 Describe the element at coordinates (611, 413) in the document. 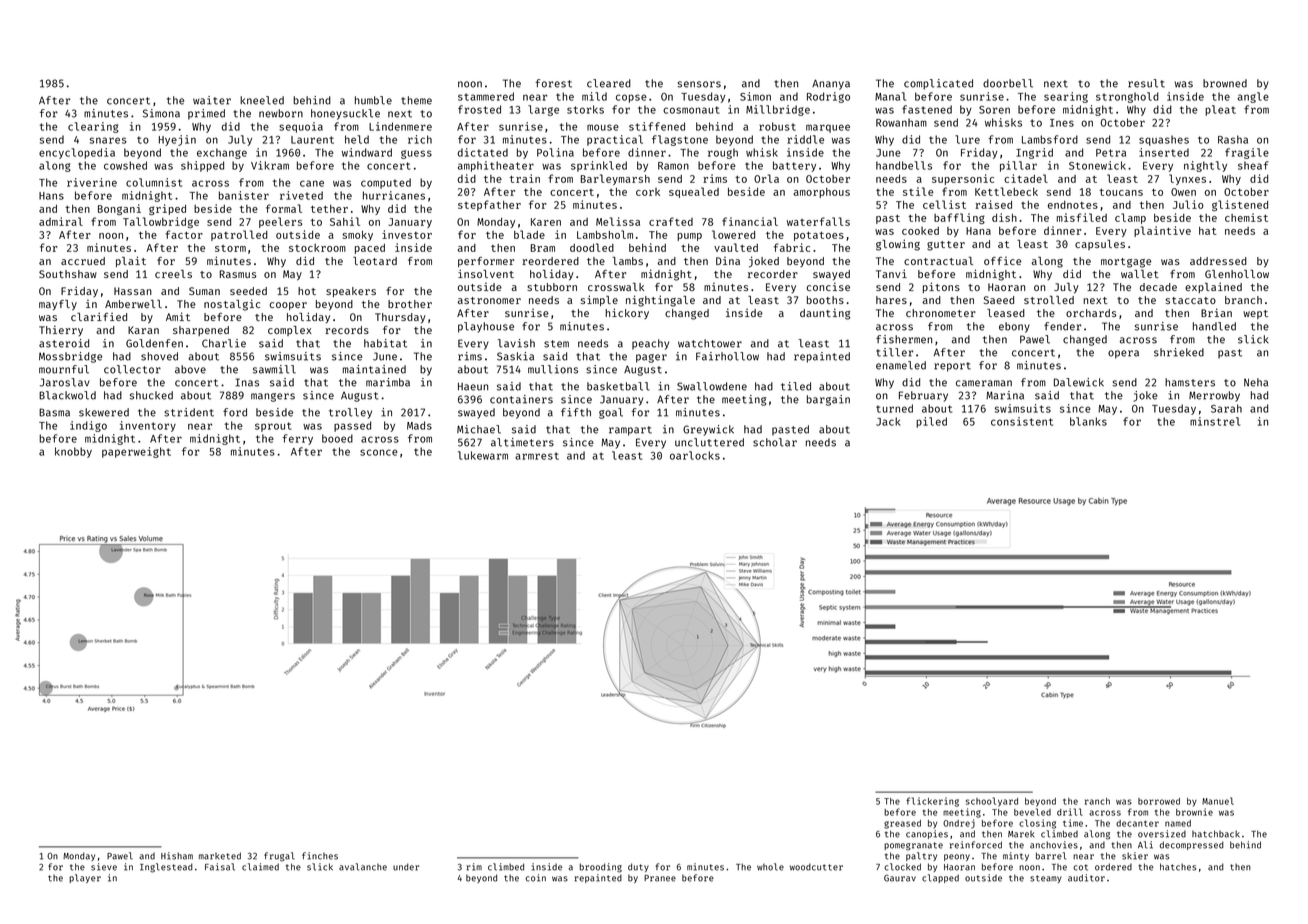

I see `goal` at that location.
